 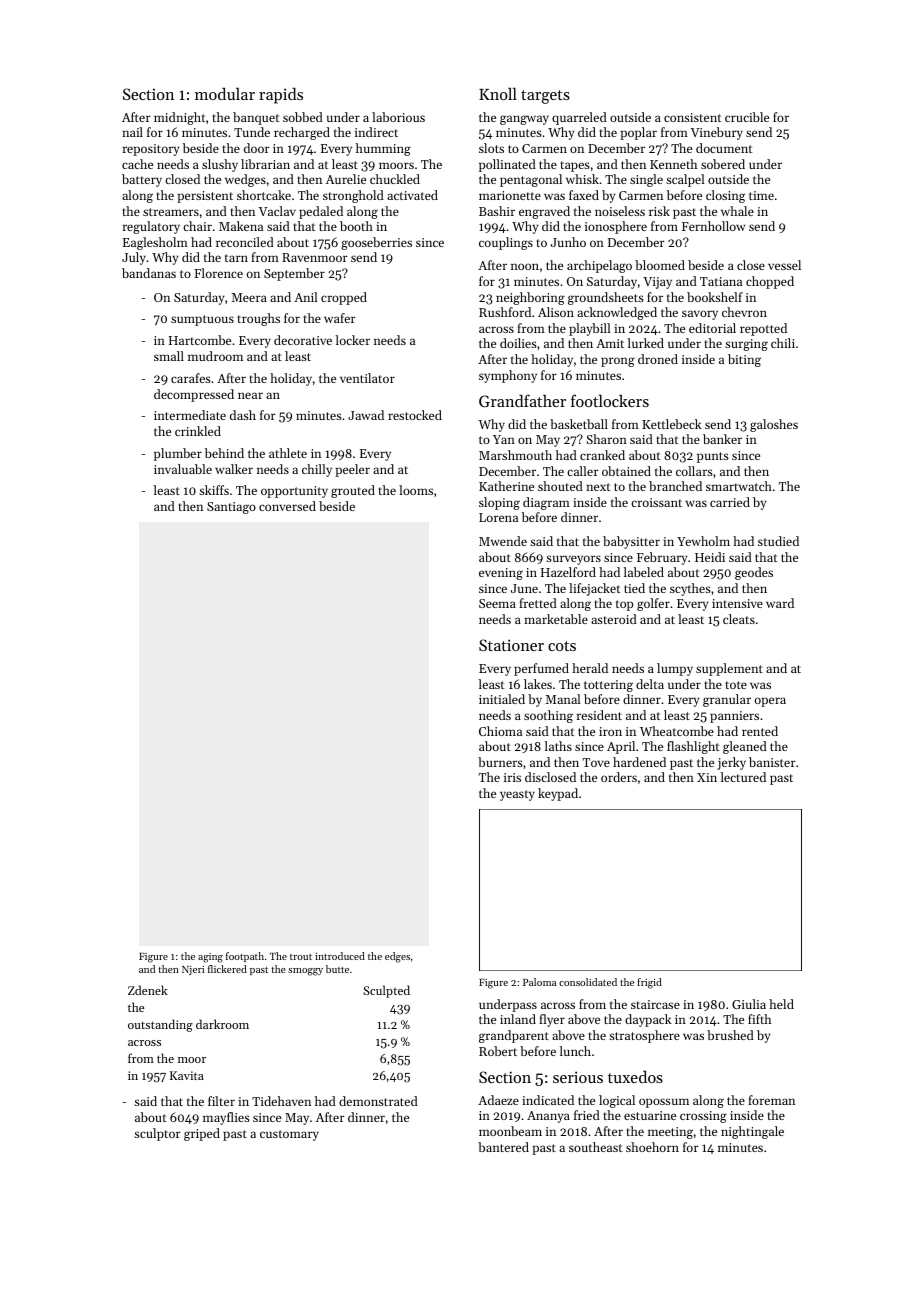 I want to click on footpath, so click(x=245, y=957).
